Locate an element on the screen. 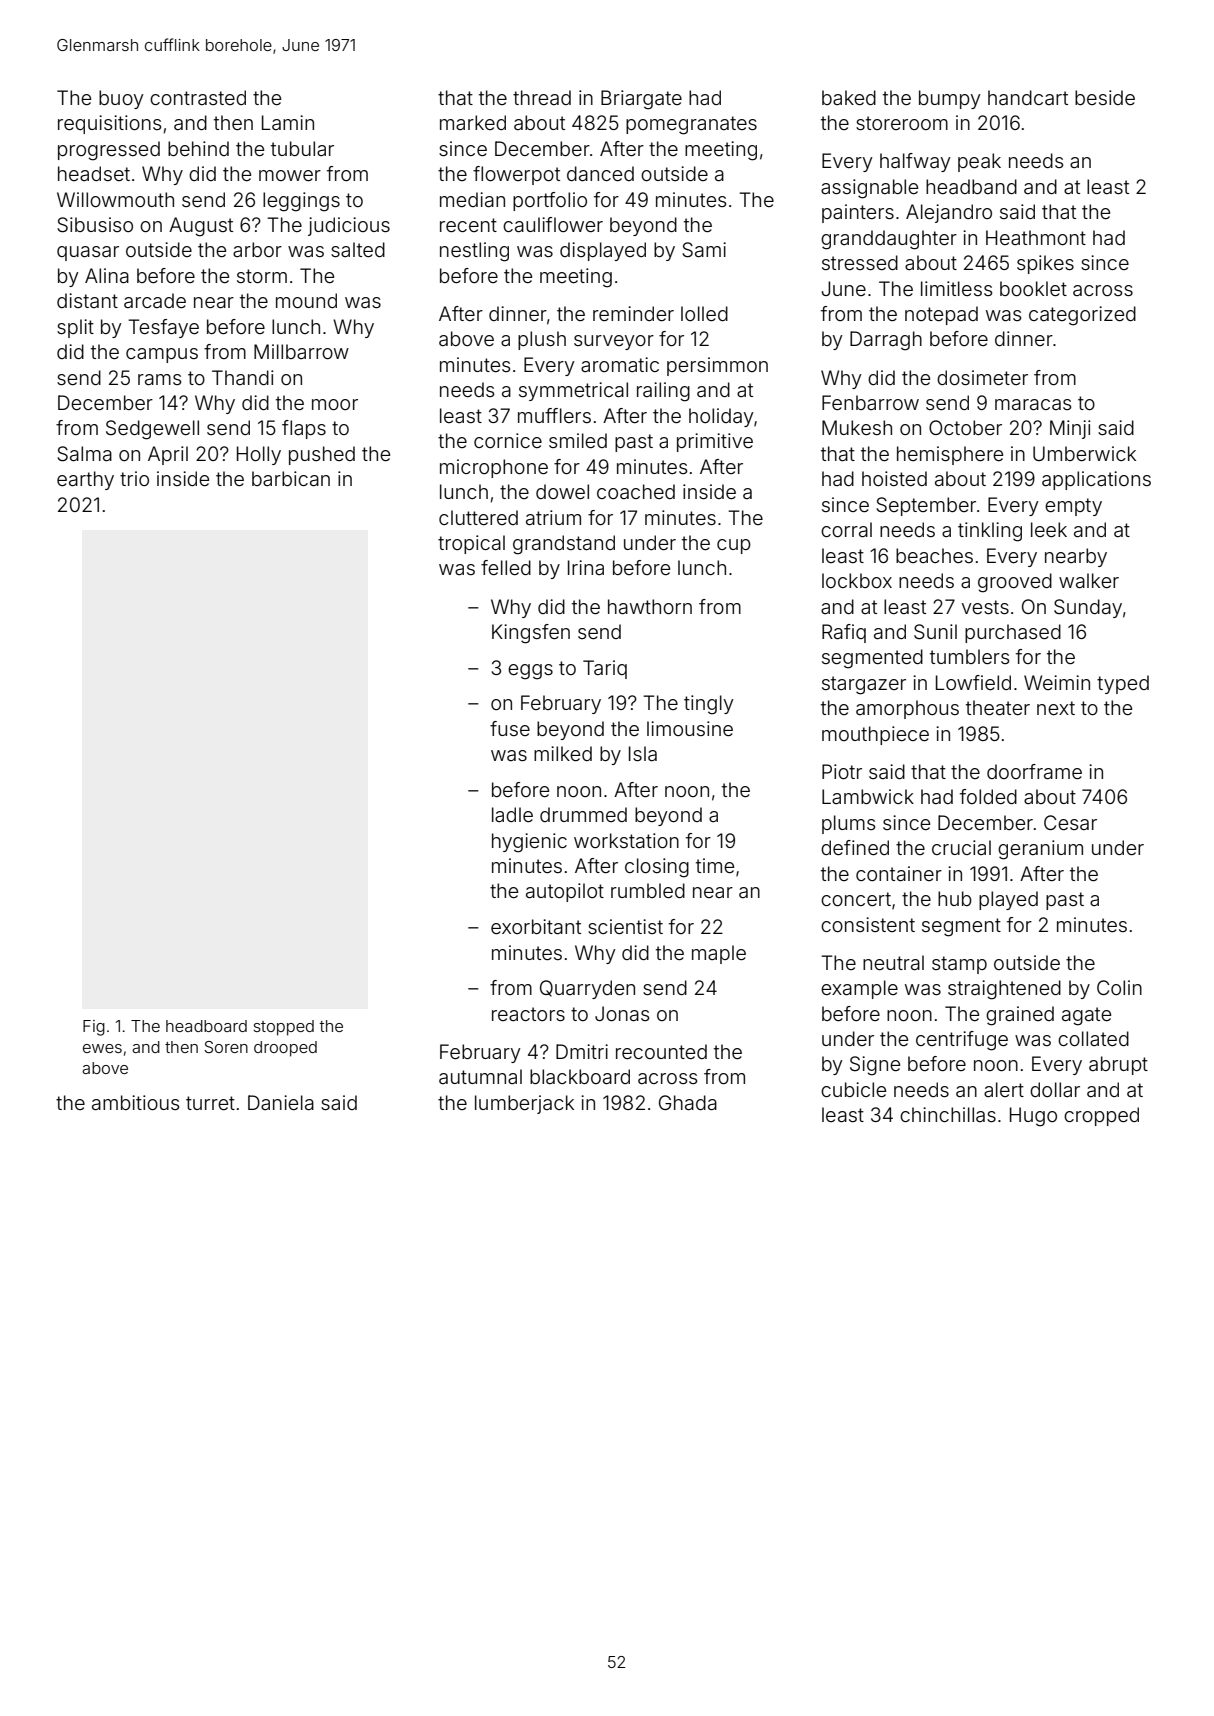 Image resolution: width=1214 pixels, height=1716 pixels. doorframe is located at coordinates (1034, 771).
